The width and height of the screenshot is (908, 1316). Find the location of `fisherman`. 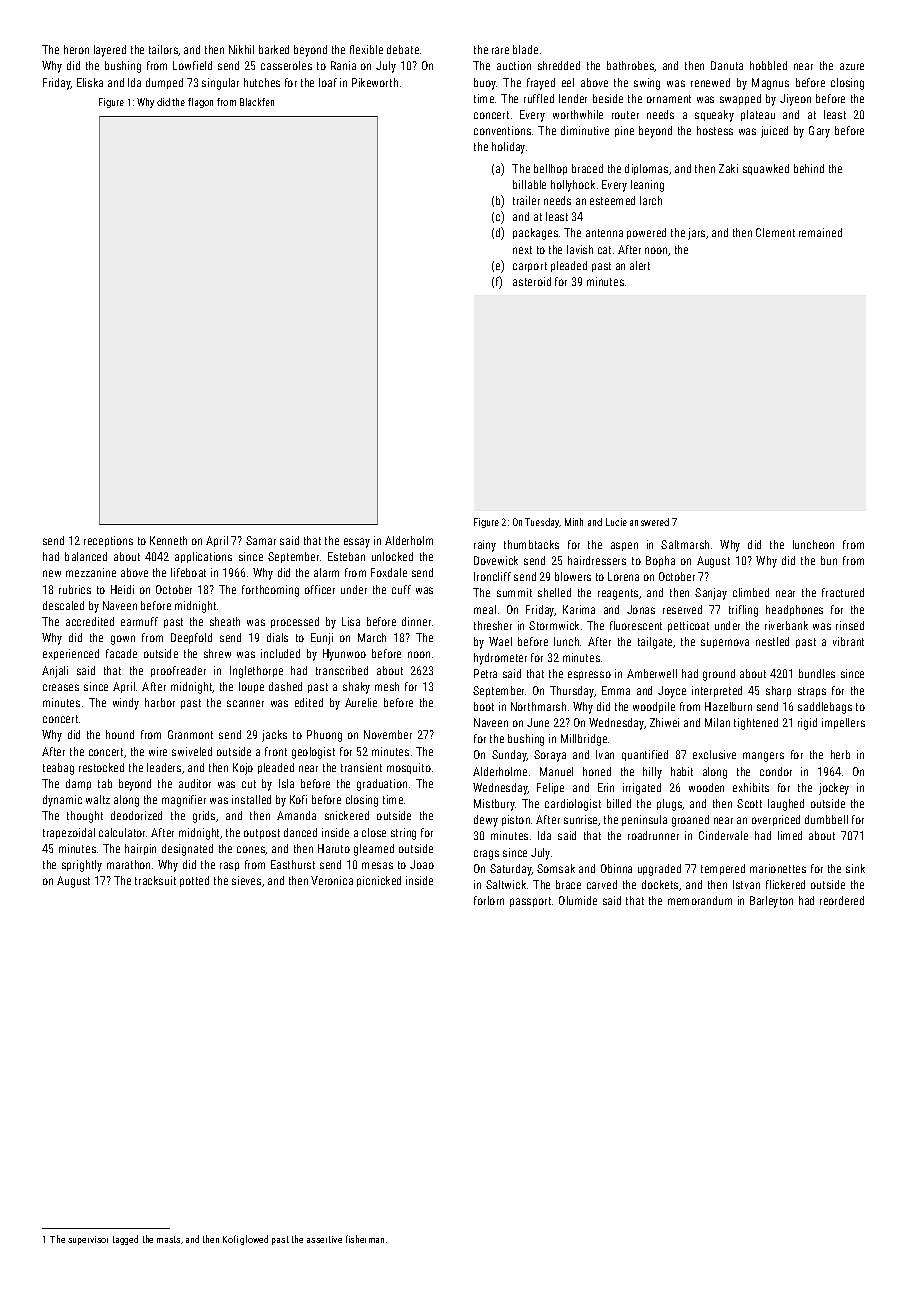

fisherman is located at coordinates (365, 1239).
